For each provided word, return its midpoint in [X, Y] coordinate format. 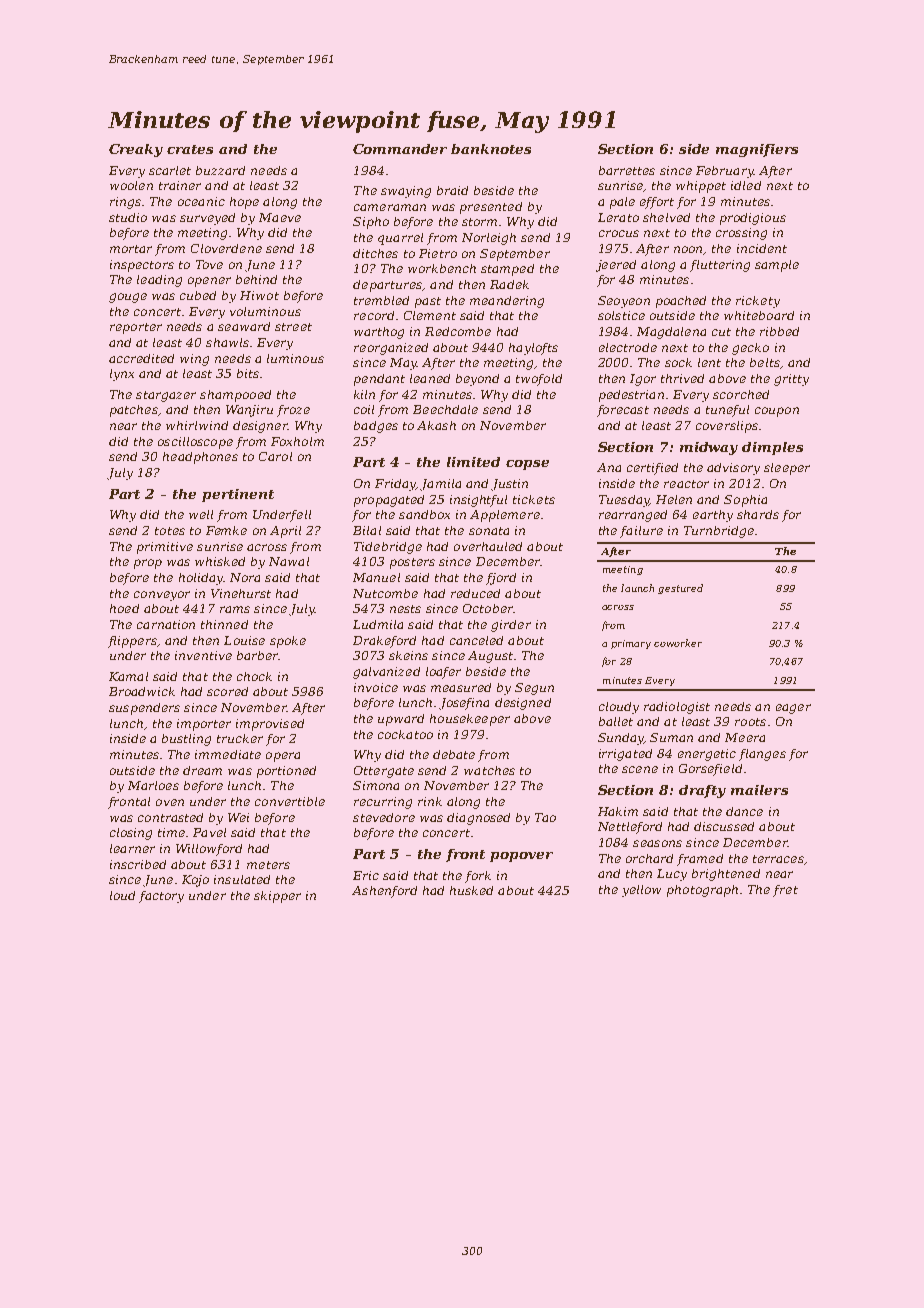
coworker [678, 643]
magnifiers [757, 150]
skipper [277, 897]
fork [478, 877]
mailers [759, 790]
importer [204, 725]
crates [190, 149]
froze [293, 411]
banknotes [491, 149]
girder [511, 626]
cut [721, 332]
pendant [379, 380]
